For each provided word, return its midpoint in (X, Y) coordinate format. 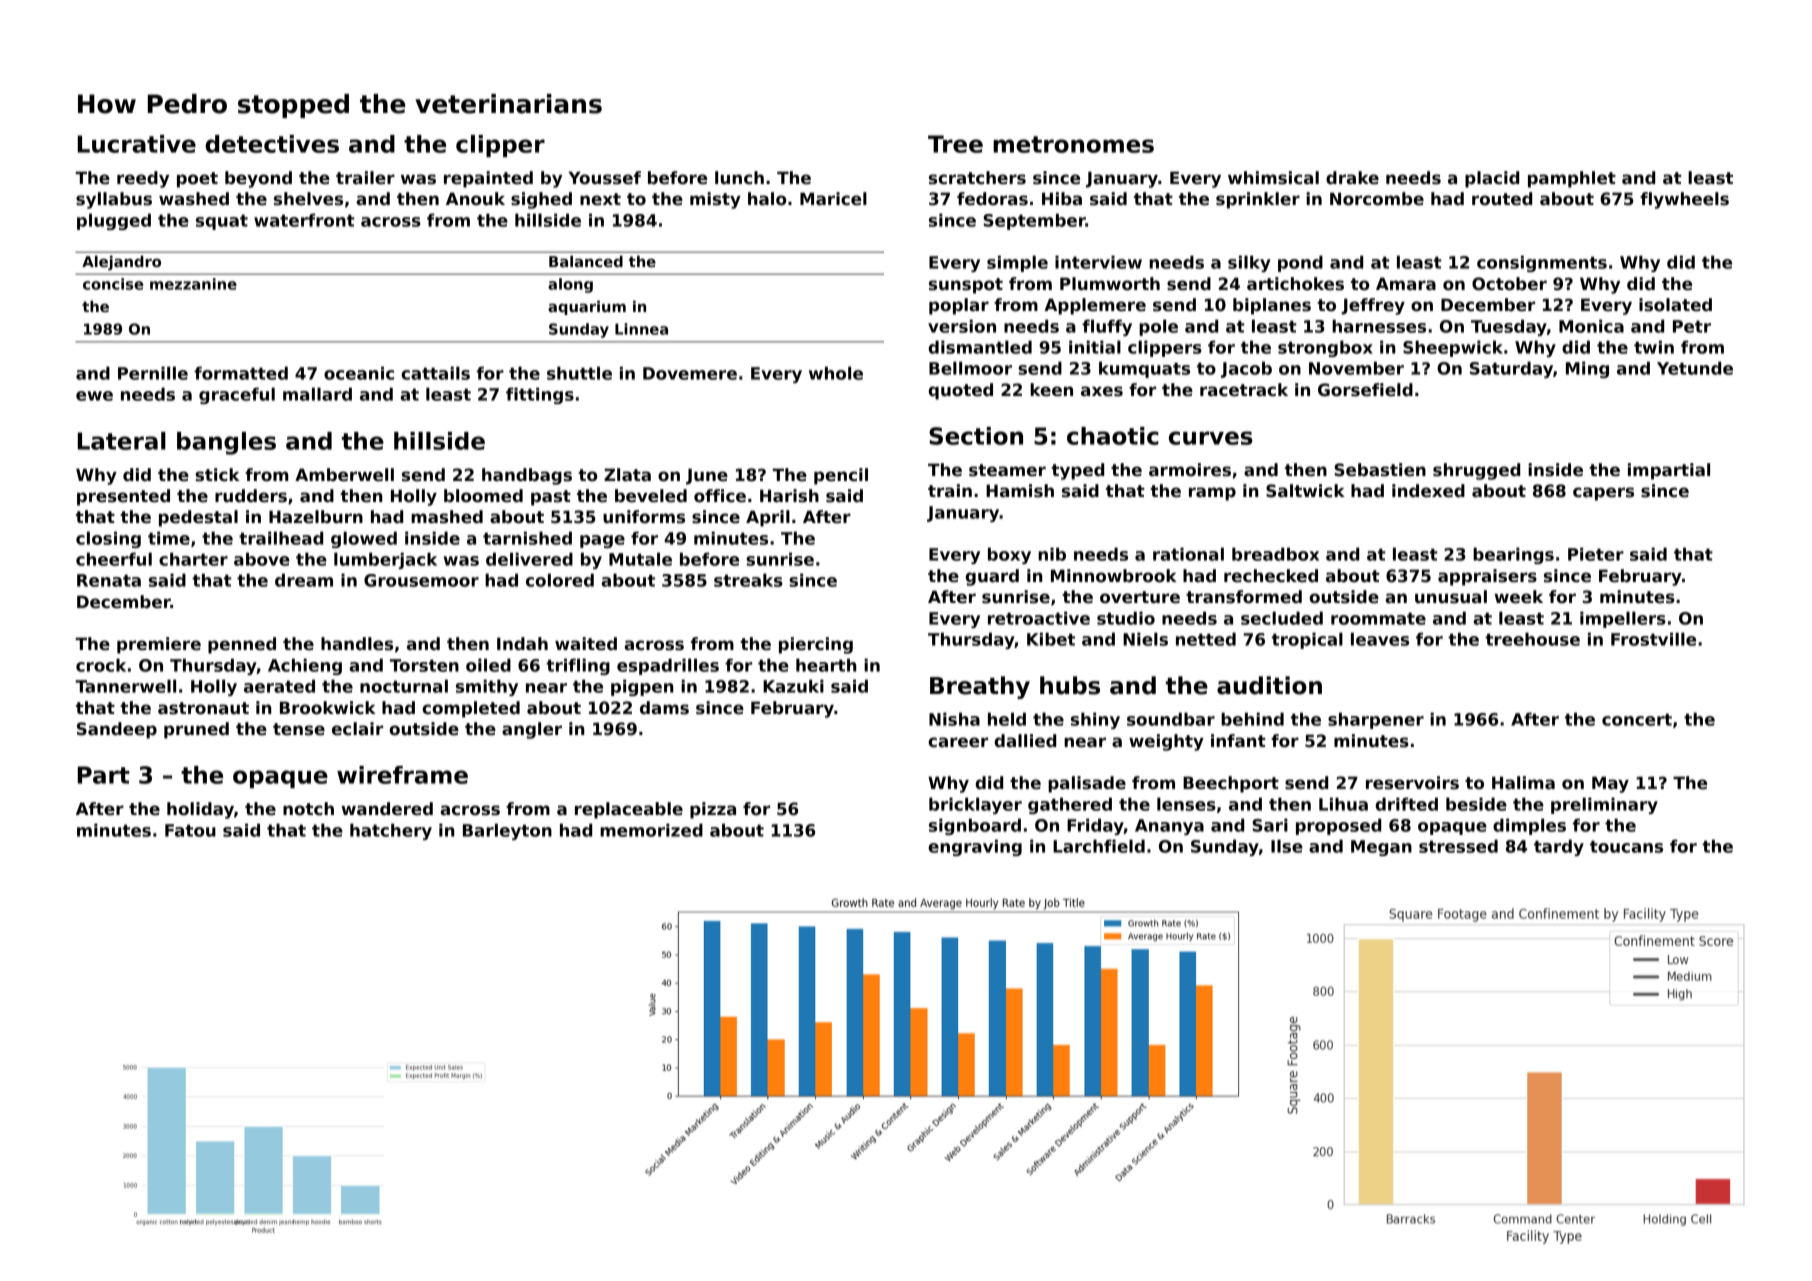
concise (113, 284)
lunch (739, 178)
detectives (272, 144)
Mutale (640, 559)
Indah (522, 644)
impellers (1623, 619)
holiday (200, 810)
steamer (1007, 470)
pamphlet (1572, 179)
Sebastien (1380, 470)
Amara (1406, 284)
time (169, 538)
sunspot (966, 286)
